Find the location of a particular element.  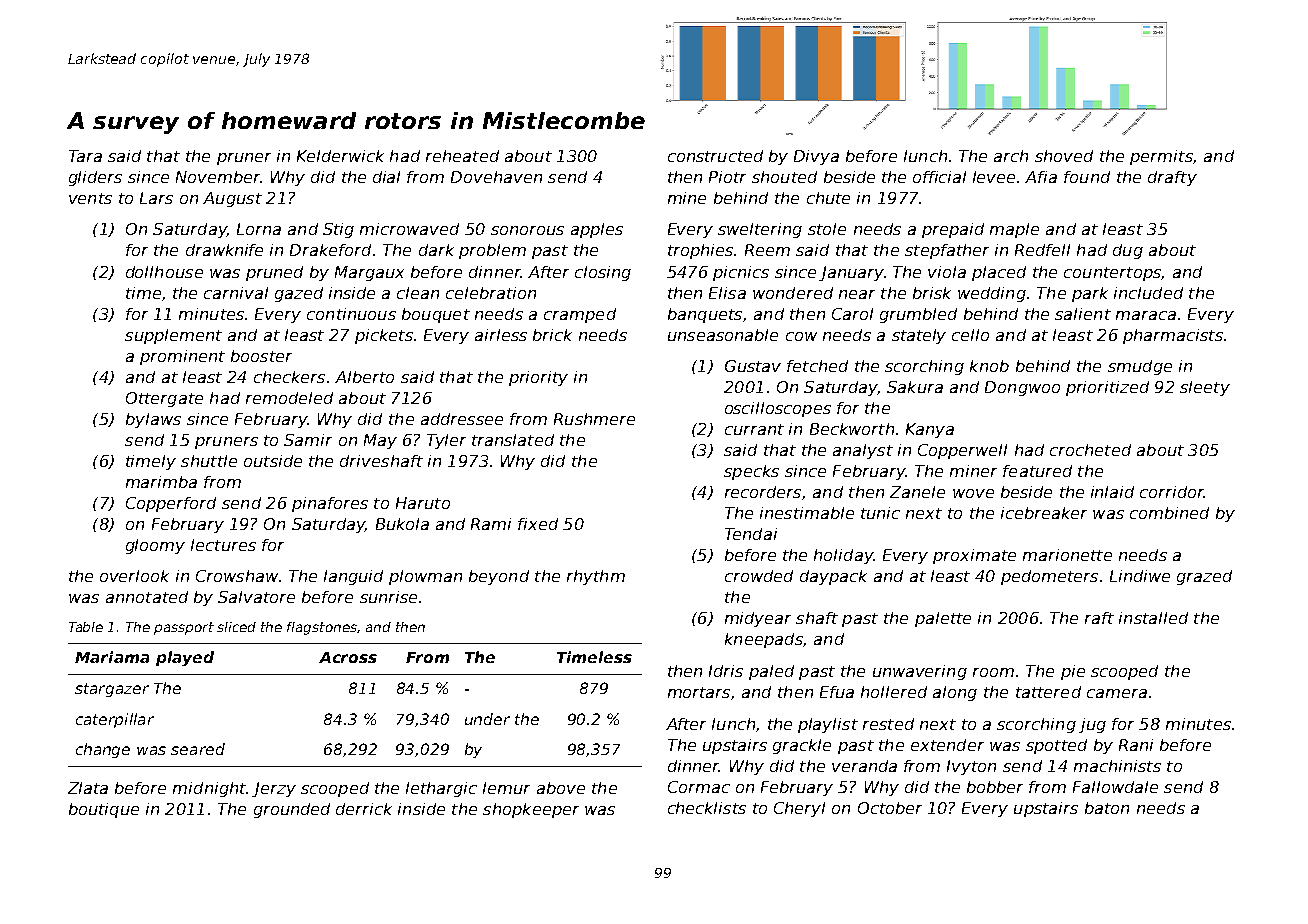

Rani is located at coordinates (1136, 745).
